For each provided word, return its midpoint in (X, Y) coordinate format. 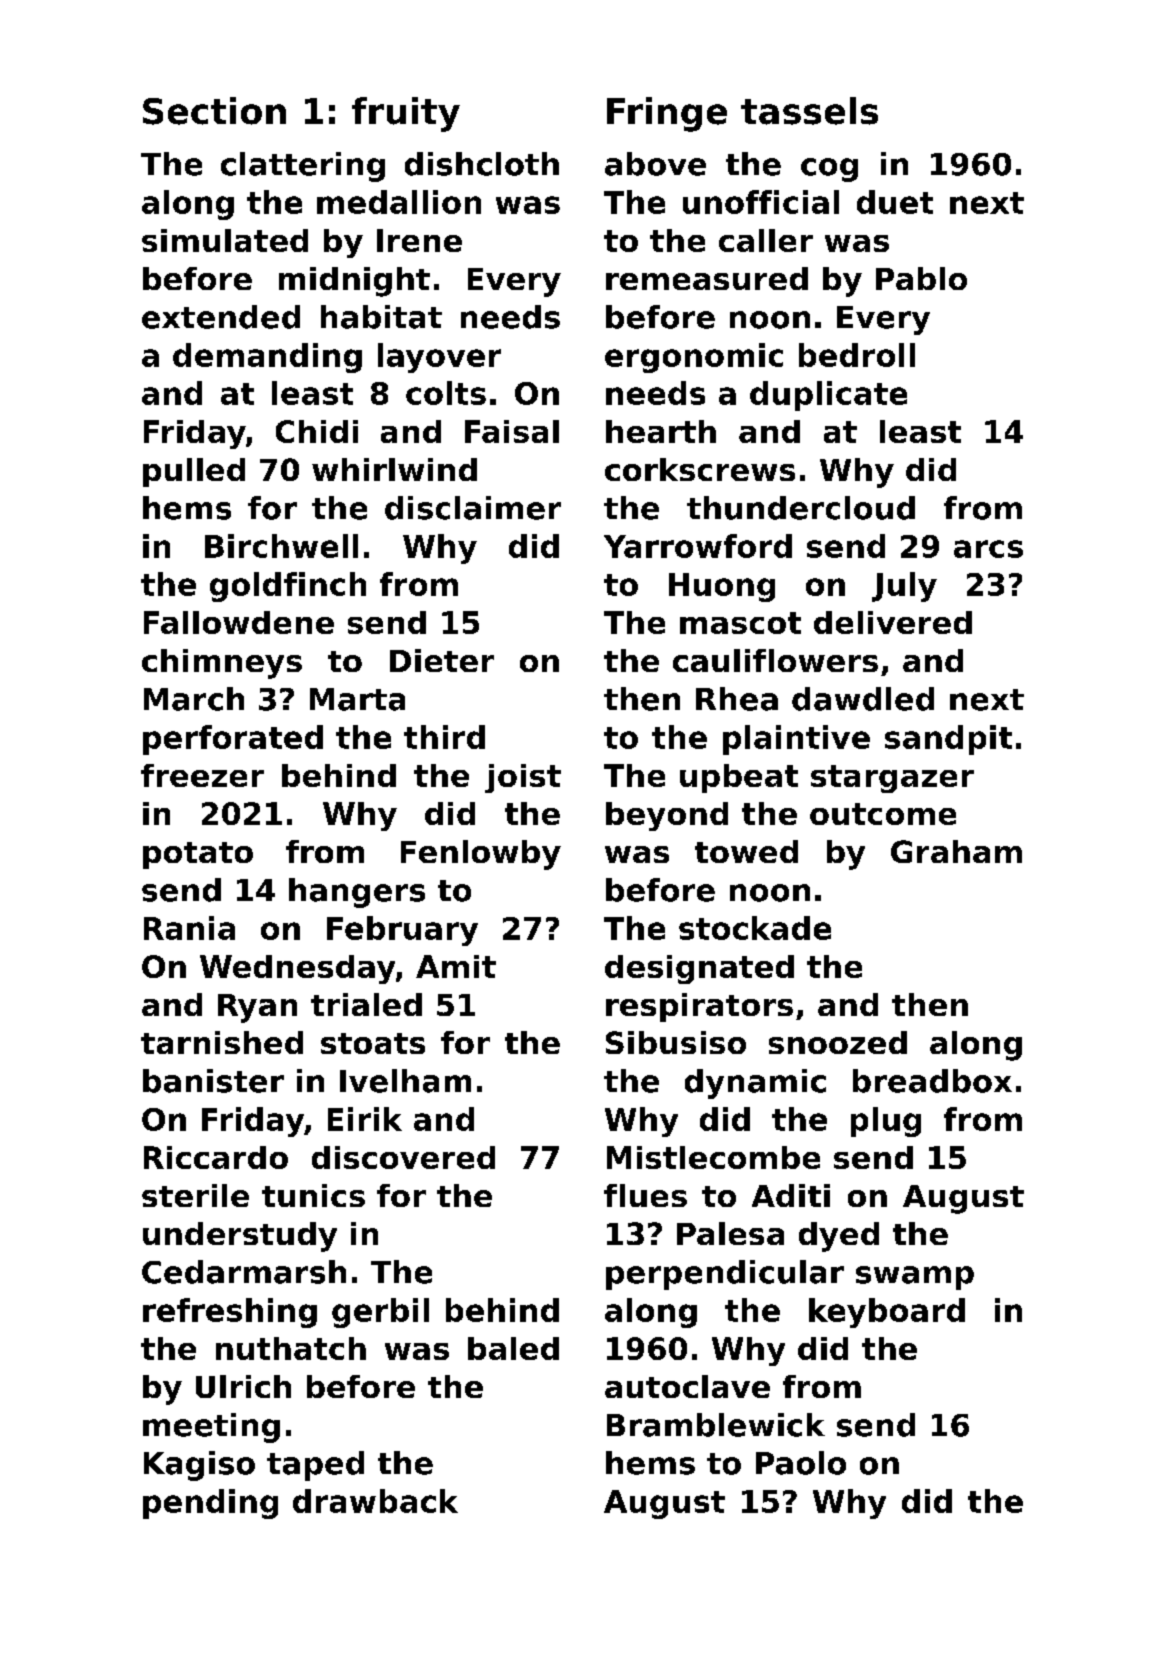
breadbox (932, 1081)
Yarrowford (698, 546)
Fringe (667, 114)
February (402, 931)
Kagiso (199, 1466)
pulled (194, 472)
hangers (357, 893)
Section (214, 111)
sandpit (948, 740)
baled (513, 1348)
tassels (809, 111)
